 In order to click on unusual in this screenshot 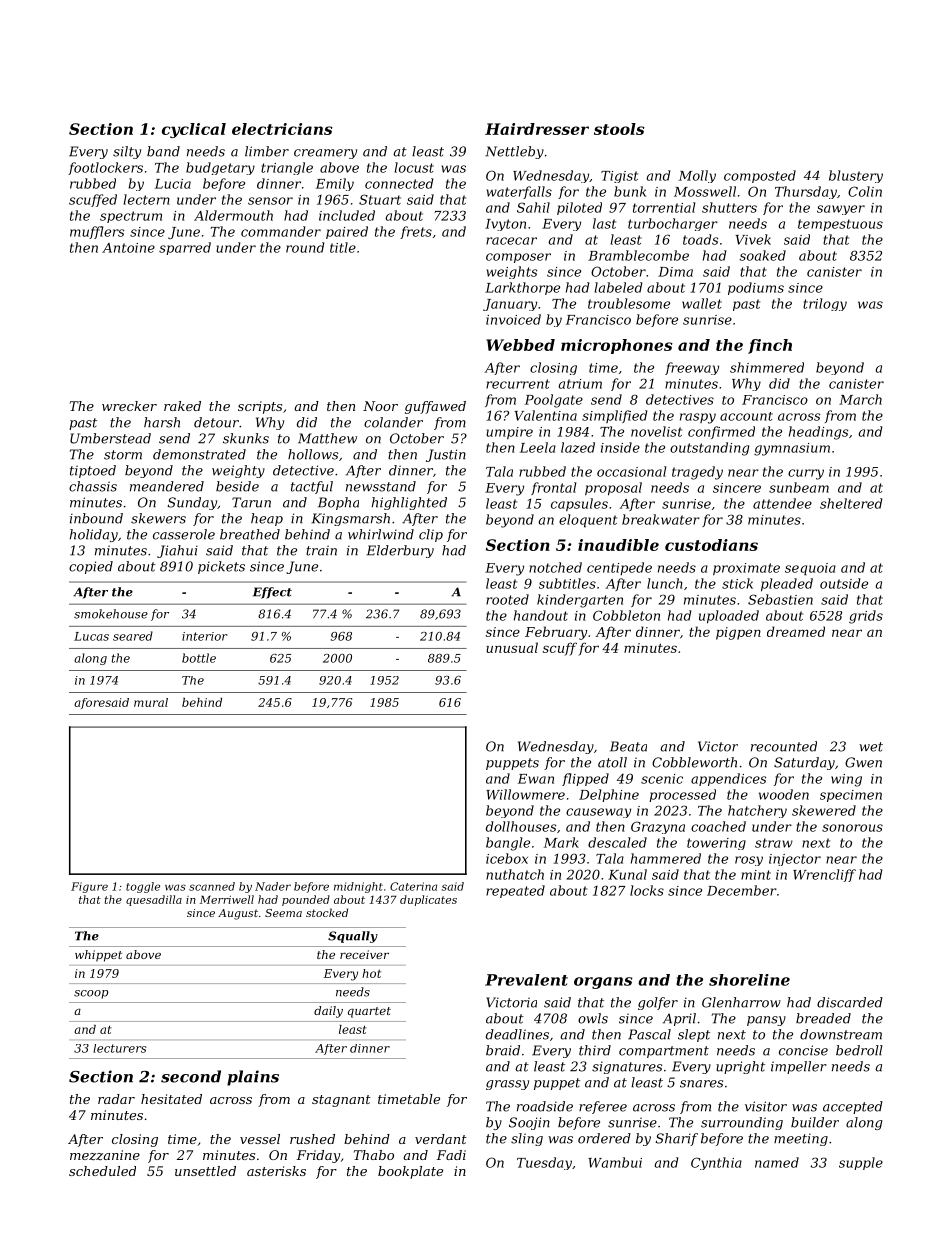, I will do `click(512, 647)`.
